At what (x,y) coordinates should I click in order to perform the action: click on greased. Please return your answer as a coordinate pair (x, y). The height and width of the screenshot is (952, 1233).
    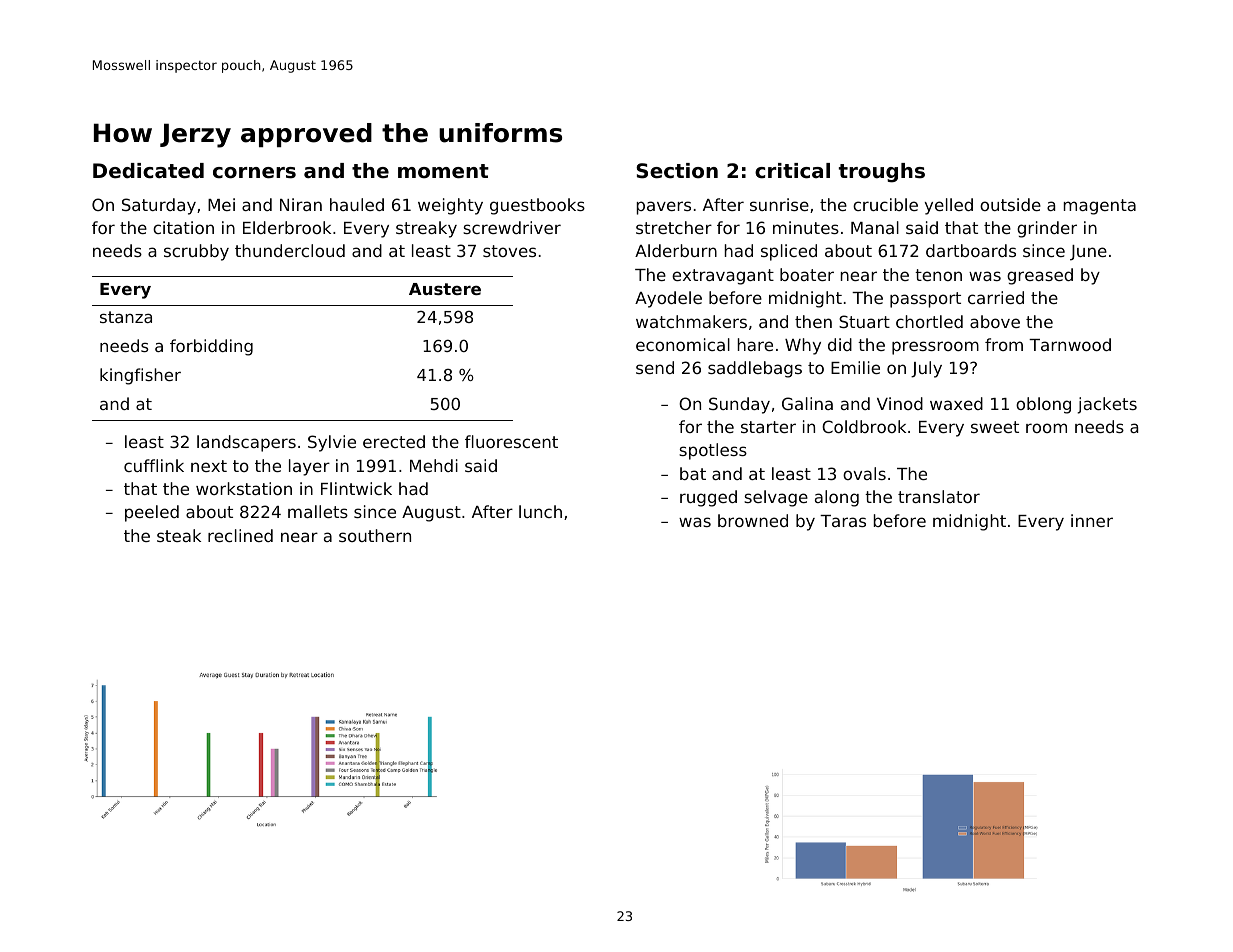
    Looking at the image, I should click on (1040, 276).
